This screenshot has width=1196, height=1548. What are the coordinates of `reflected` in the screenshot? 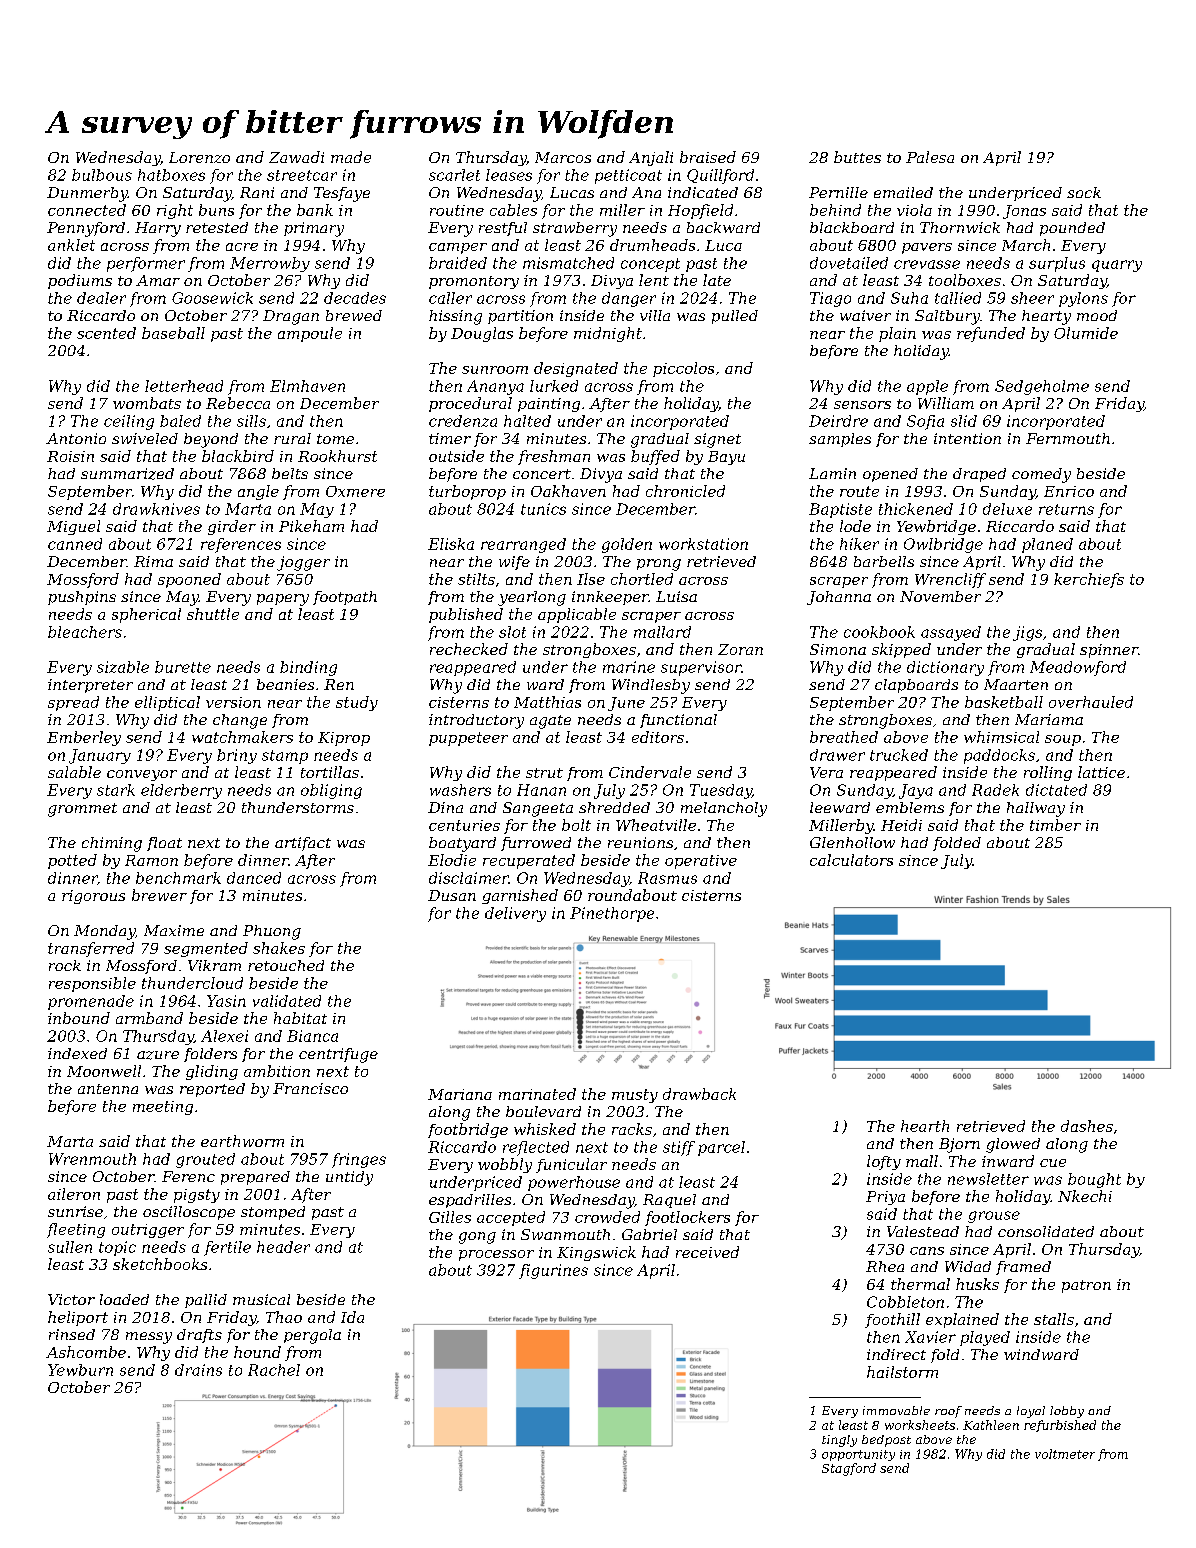 It's located at (536, 1148).
